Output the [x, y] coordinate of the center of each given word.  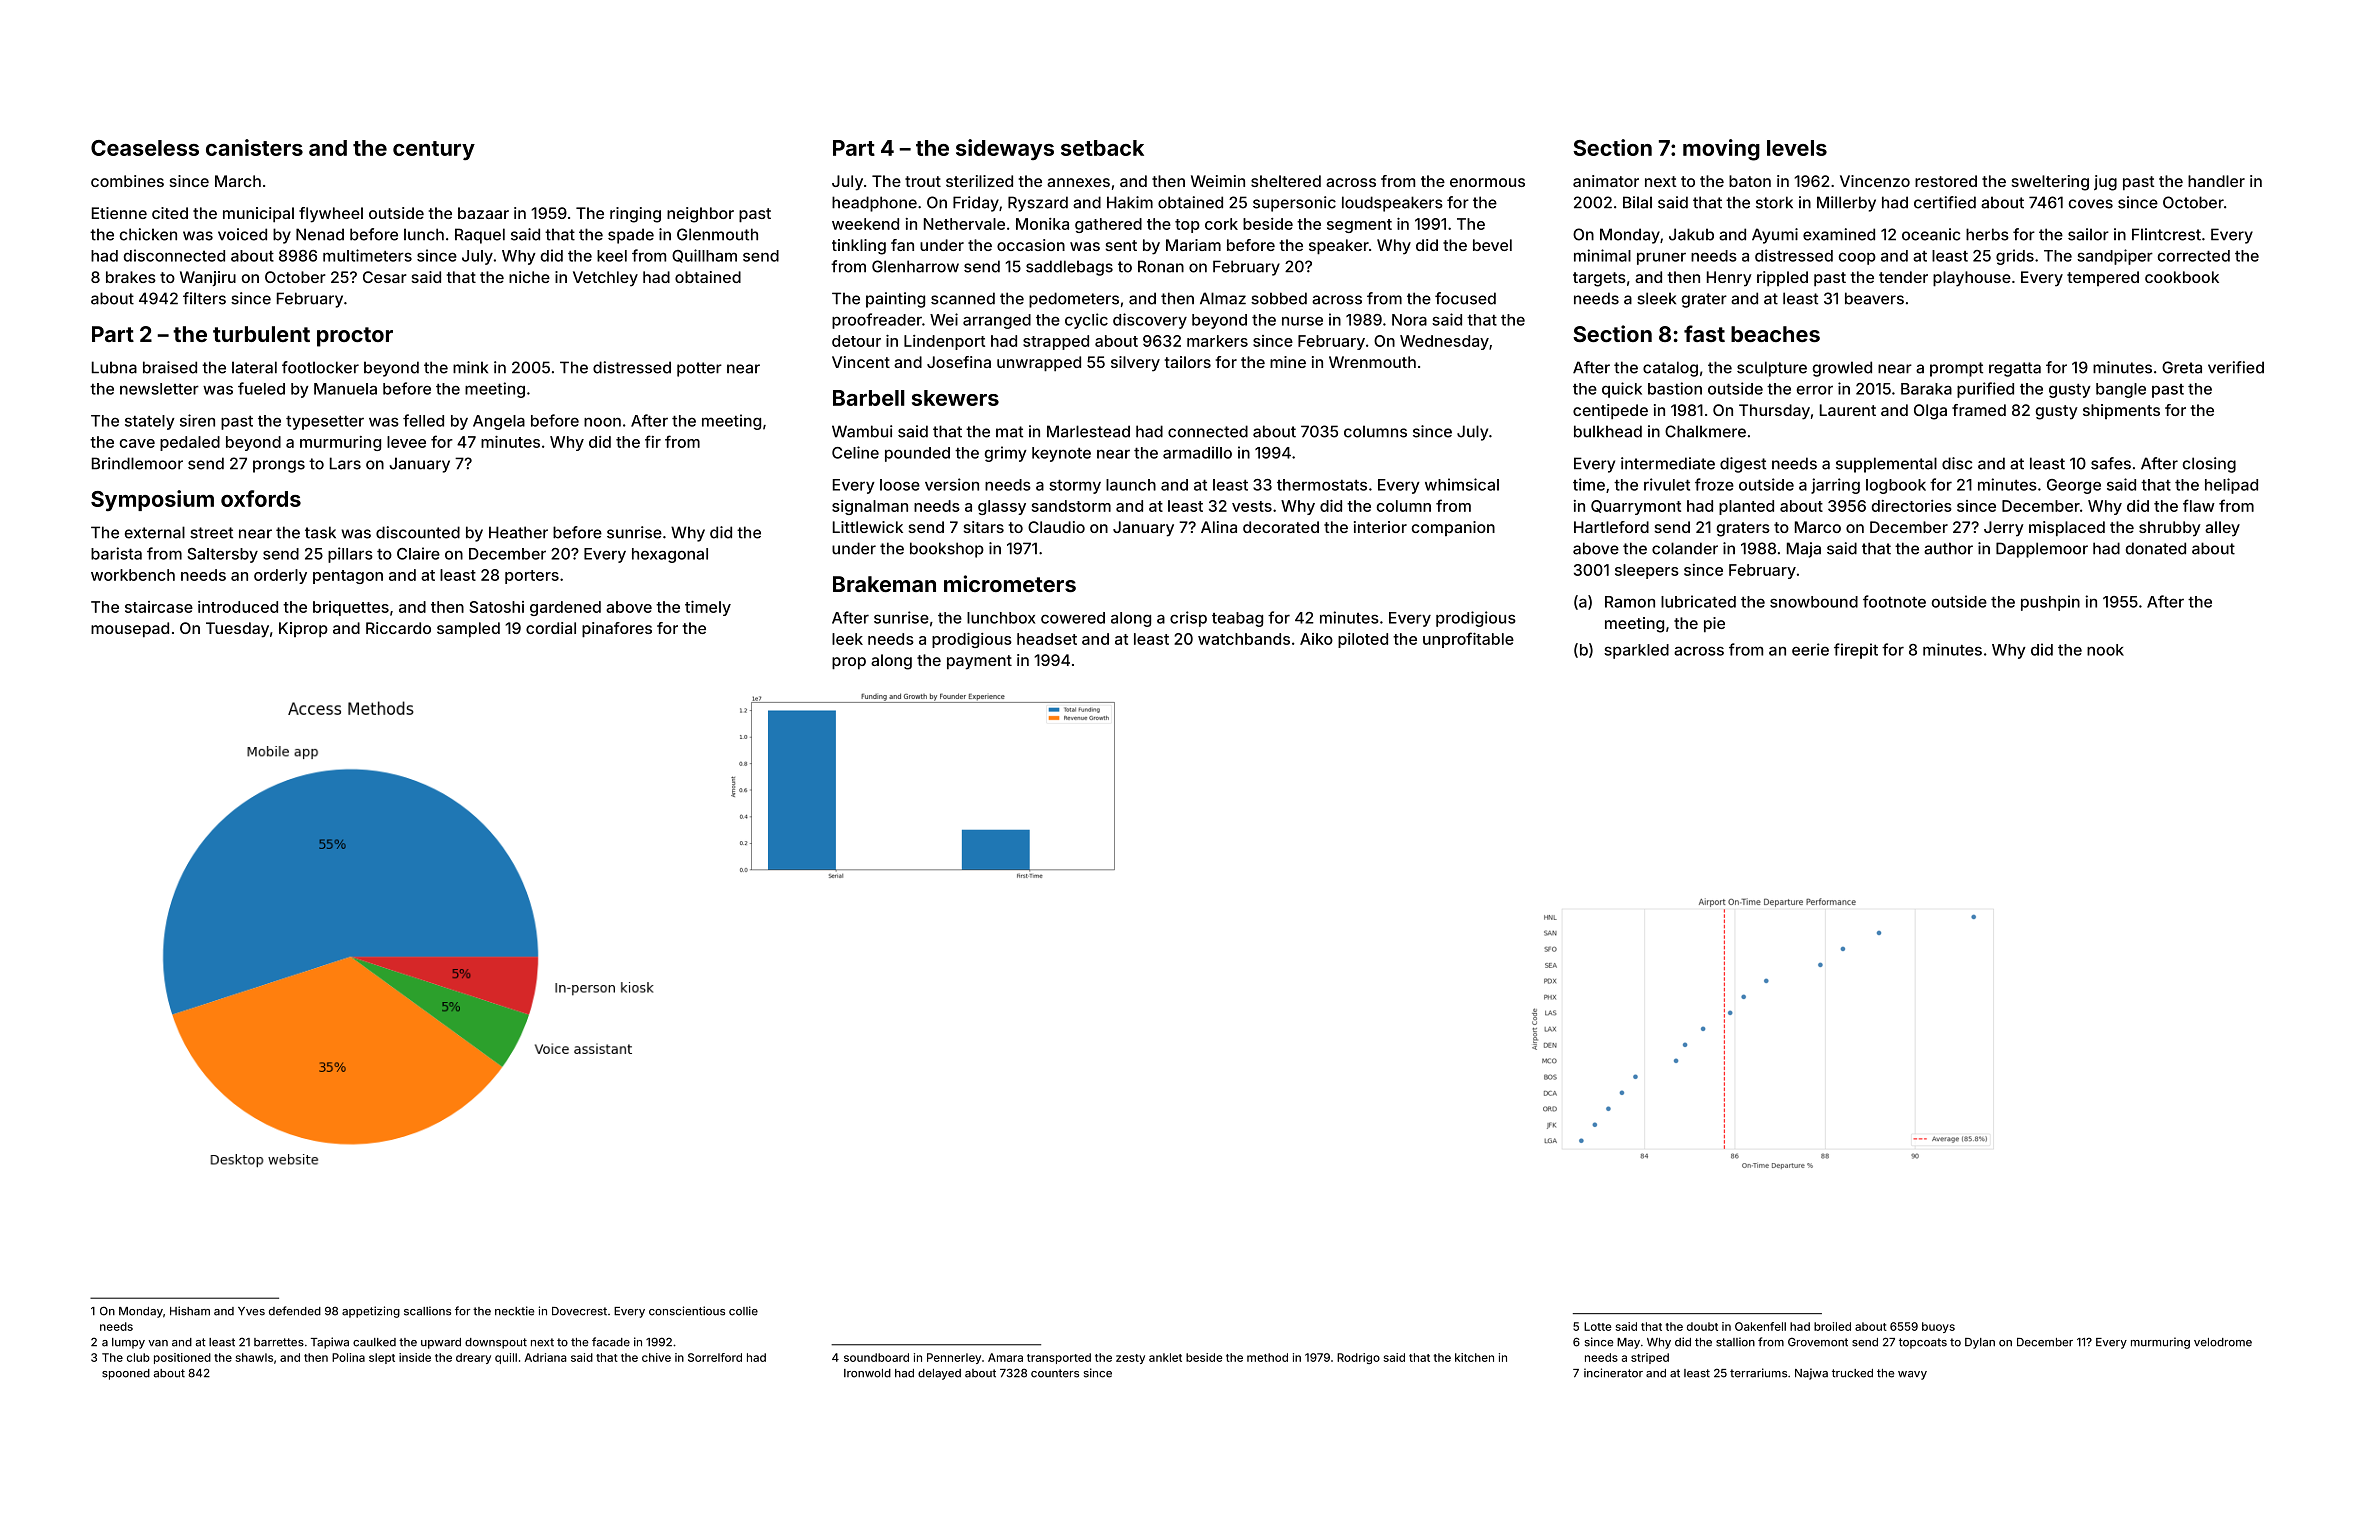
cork [1221, 224]
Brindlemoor [137, 463]
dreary [473, 1358]
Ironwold [867, 1373]
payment [979, 662]
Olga [1930, 412]
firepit [1856, 651]
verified [2236, 367]
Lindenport [944, 342]
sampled [468, 630]
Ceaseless [145, 148]
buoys [1938, 1327]
